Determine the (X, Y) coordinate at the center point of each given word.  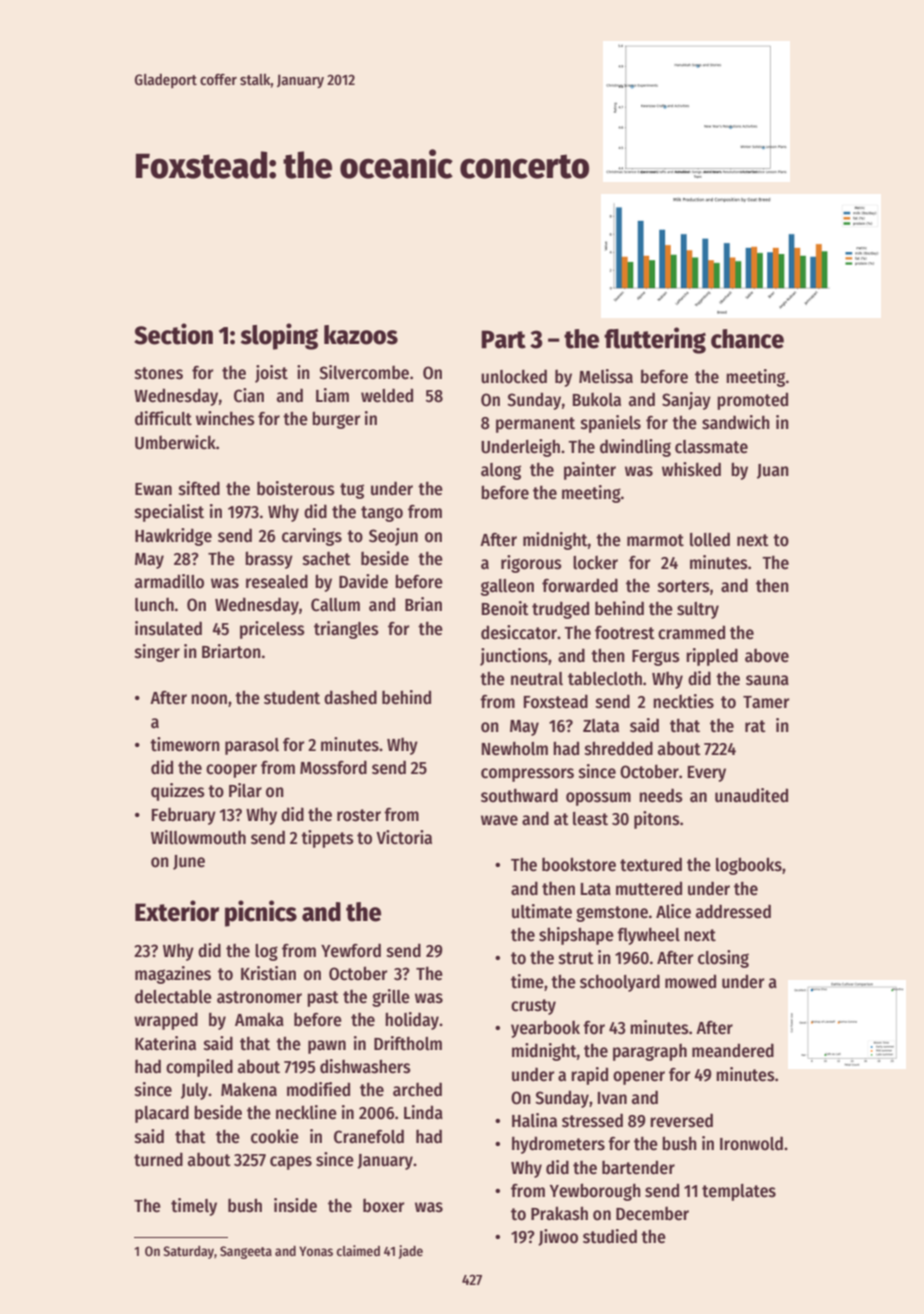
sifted (199, 488)
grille (391, 998)
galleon (507, 587)
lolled (710, 539)
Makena (249, 1089)
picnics (261, 913)
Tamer (766, 702)
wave (499, 820)
